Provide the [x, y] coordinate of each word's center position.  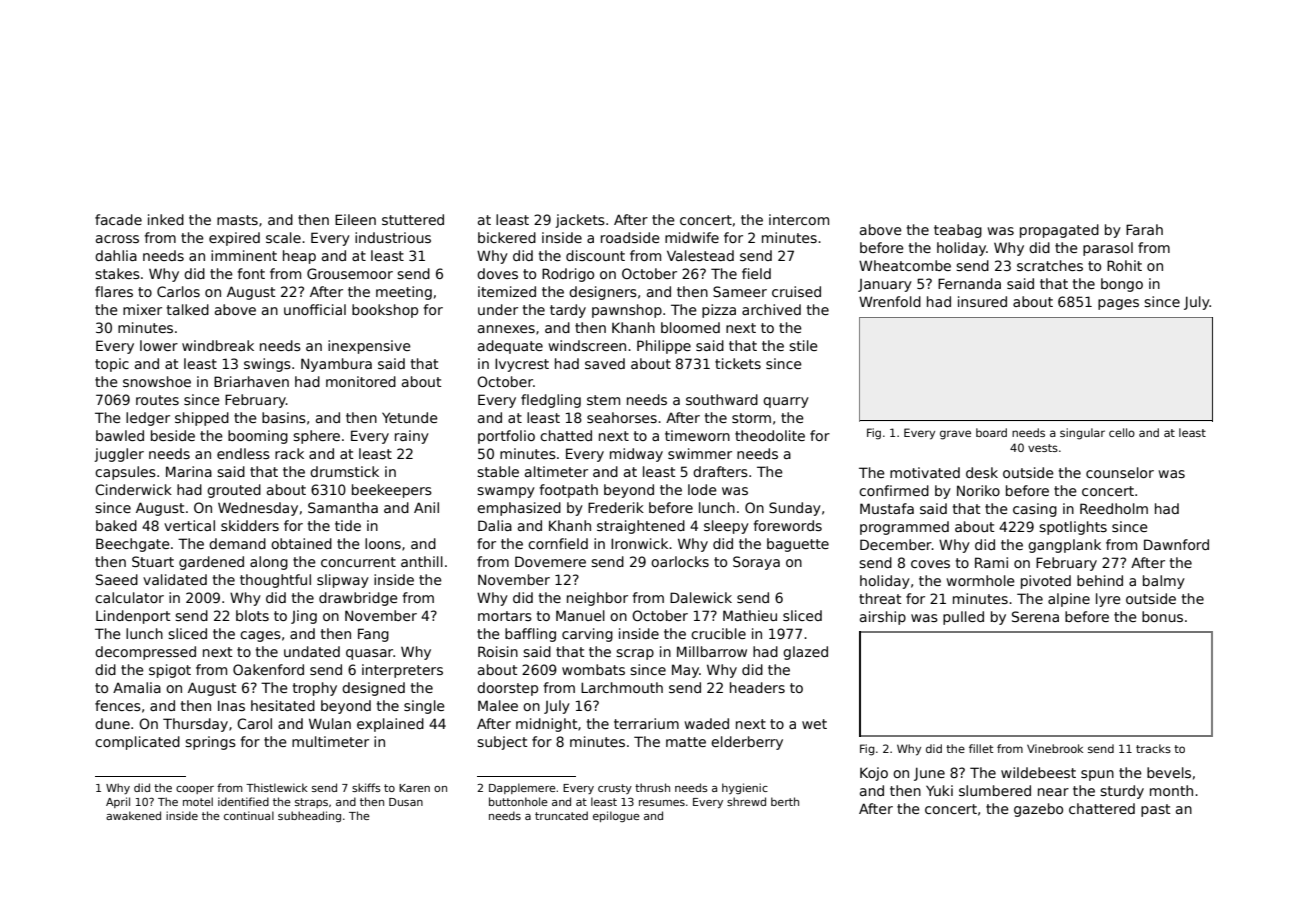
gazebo [1038, 810]
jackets [580, 221]
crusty [615, 789]
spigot [170, 671]
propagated [1059, 231]
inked [166, 219]
